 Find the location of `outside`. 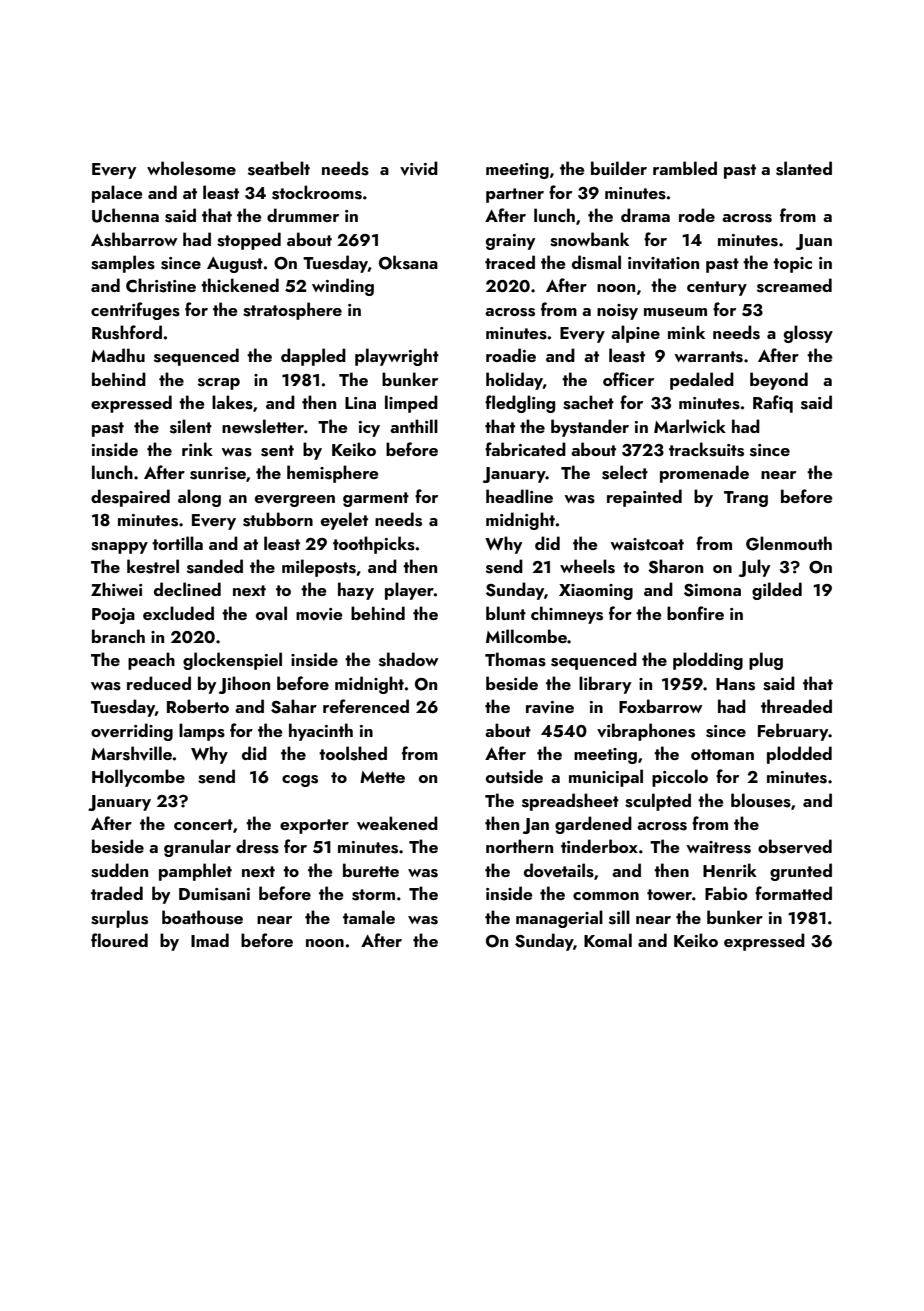

outside is located at coordinates (514, 776).
